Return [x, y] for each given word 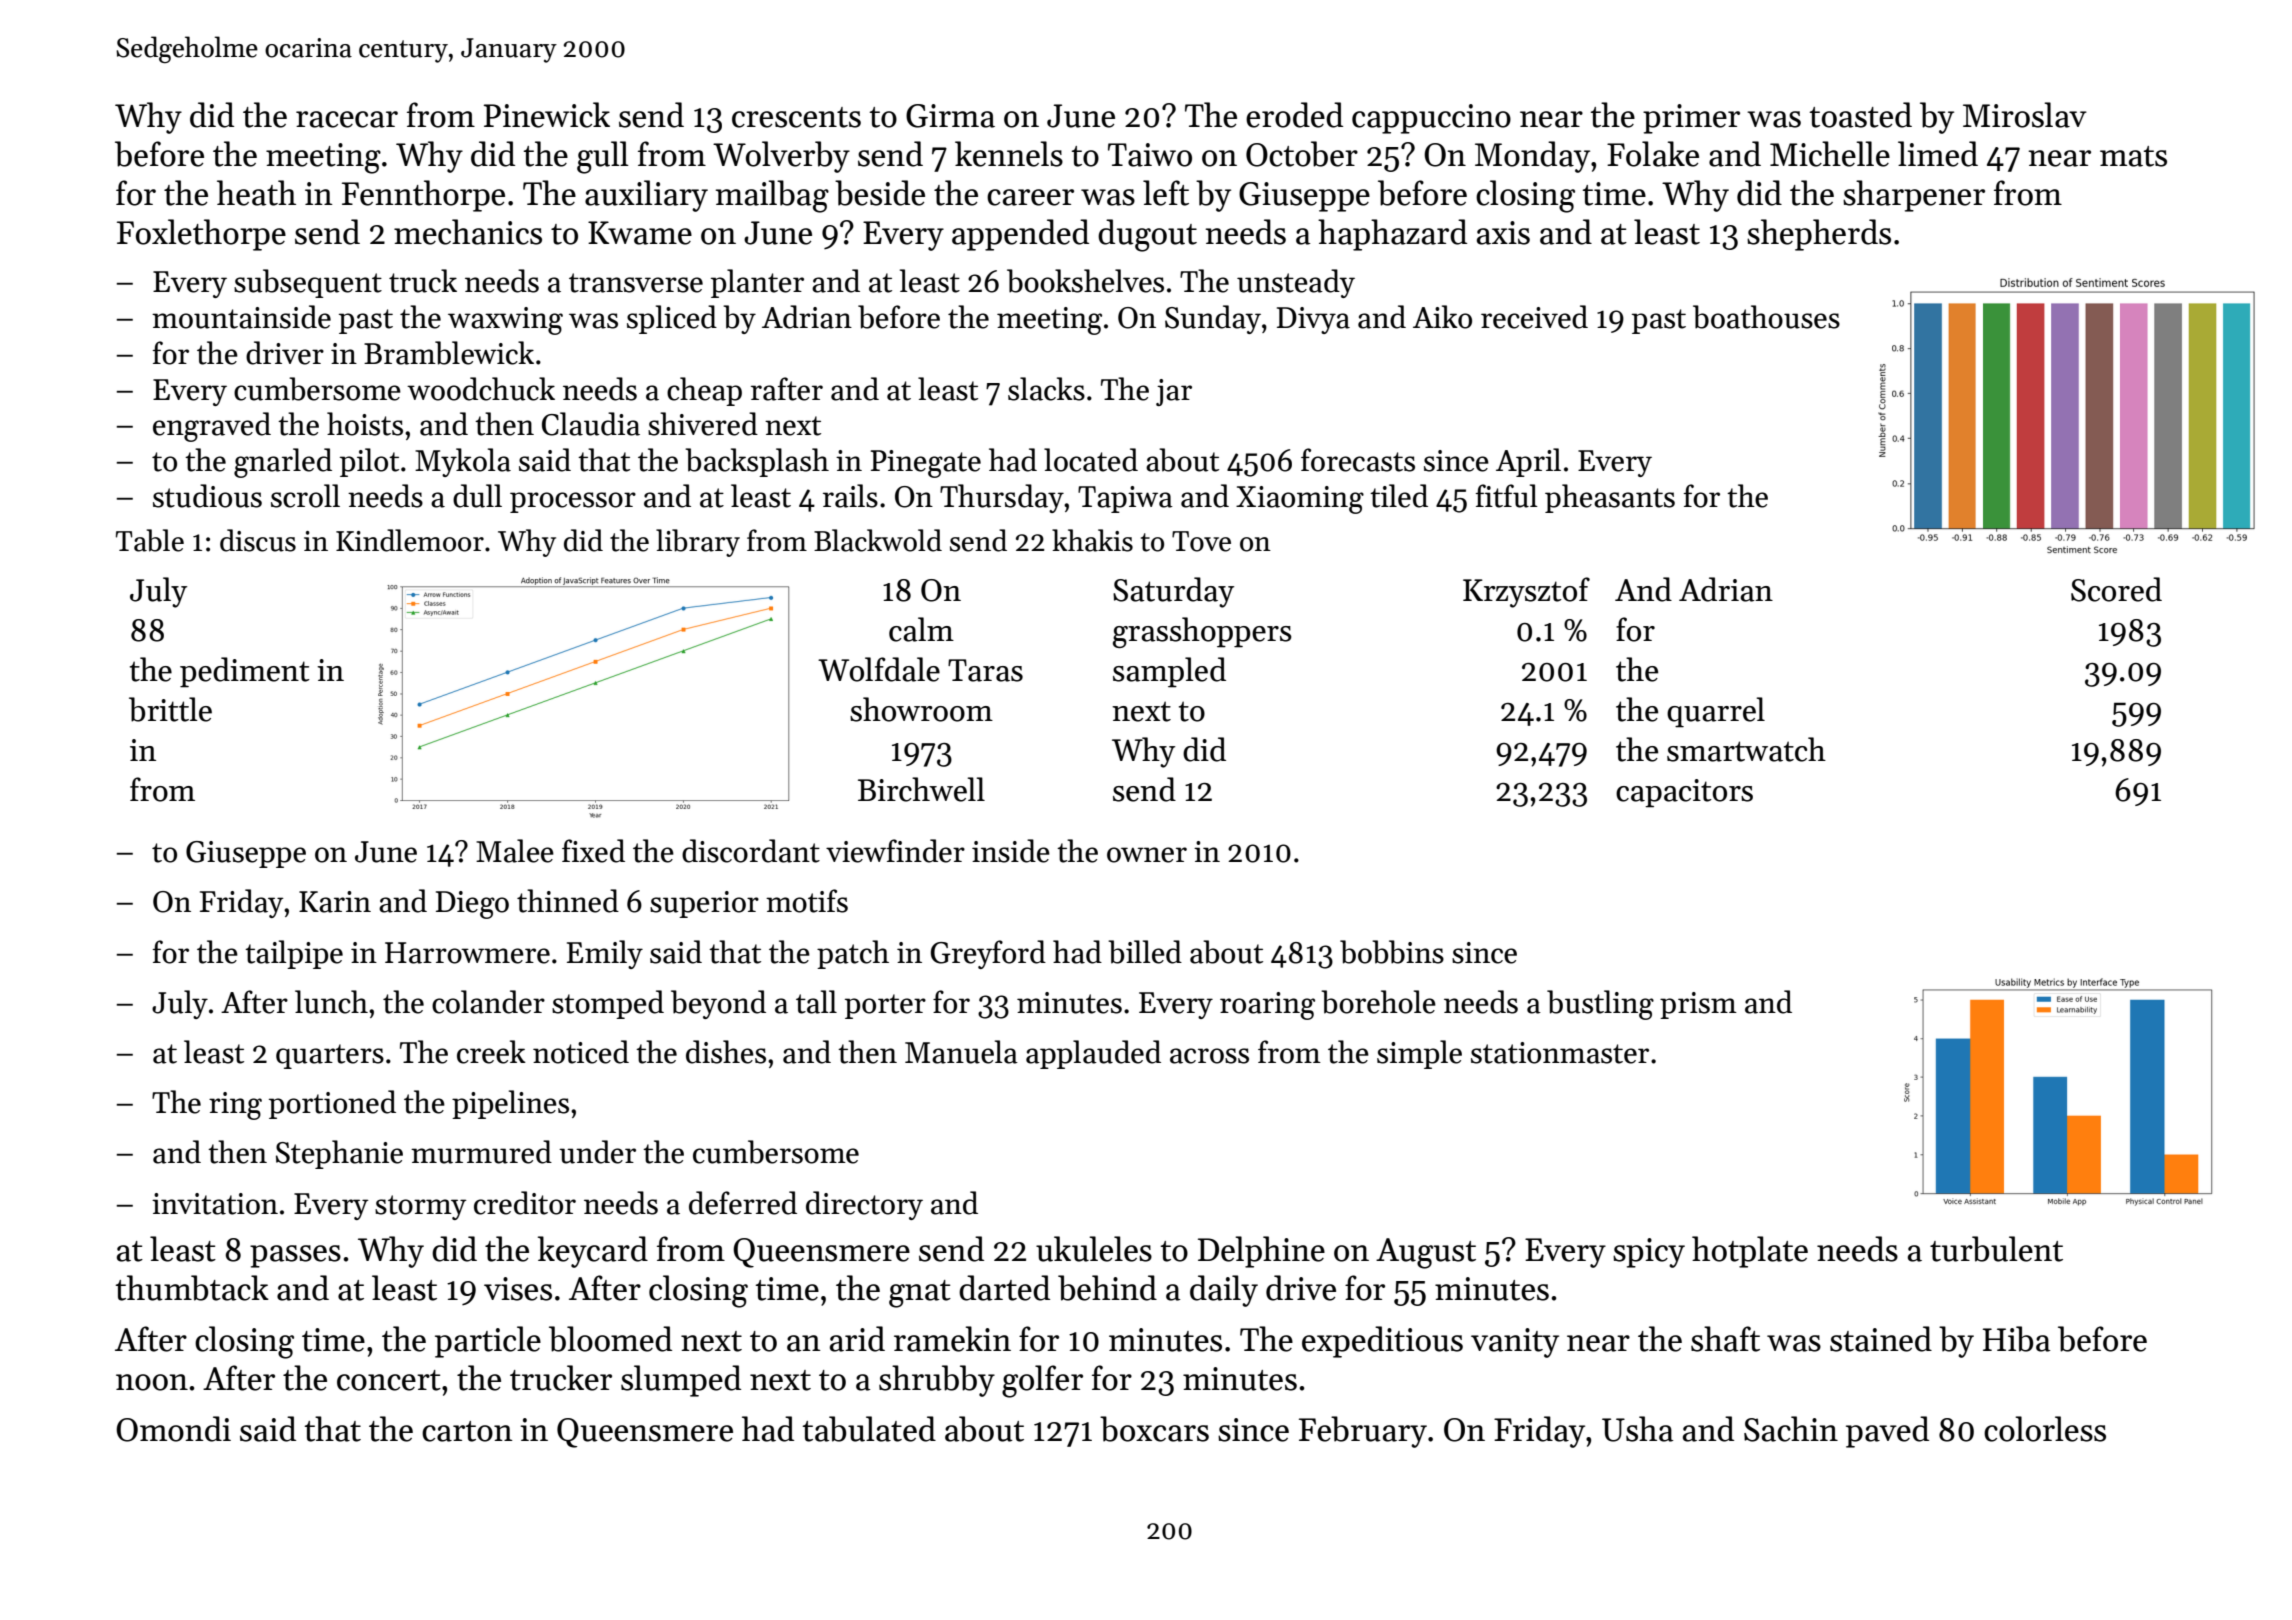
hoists [365, 424]
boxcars [1154, 1429]
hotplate [1750, 1252]
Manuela [961, 1052]
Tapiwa [1125, 499]
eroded [1294, 115]
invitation [215, 1204]
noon [152, 1382]
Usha [1637, 1429]
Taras [985, 670]
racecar [347, 119]
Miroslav [2025, 115]
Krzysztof [1526, 592]
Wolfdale [879, 669]
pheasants [1610, 498]
